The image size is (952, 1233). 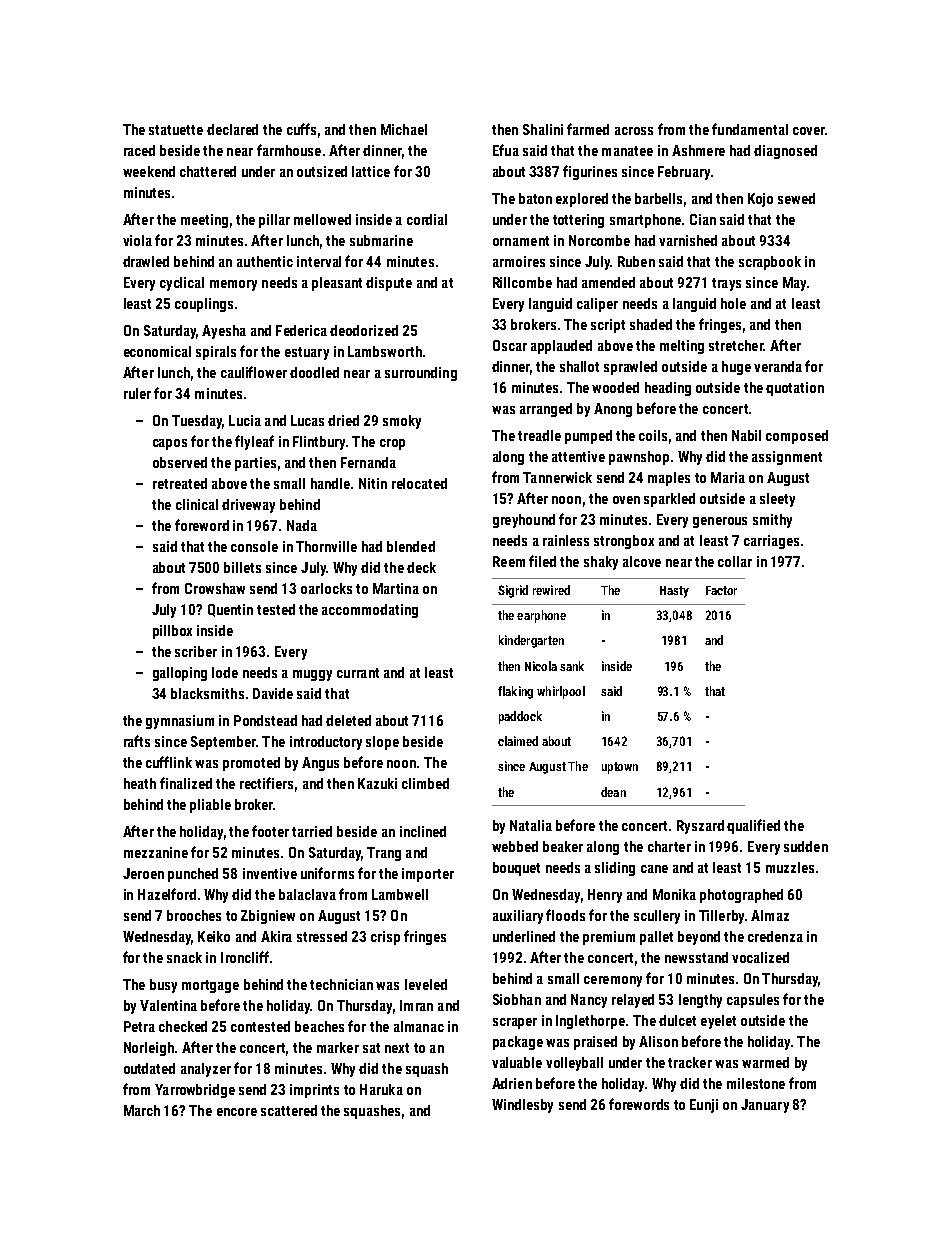 I want to click on capsules, so click(x=753, y=1001).
